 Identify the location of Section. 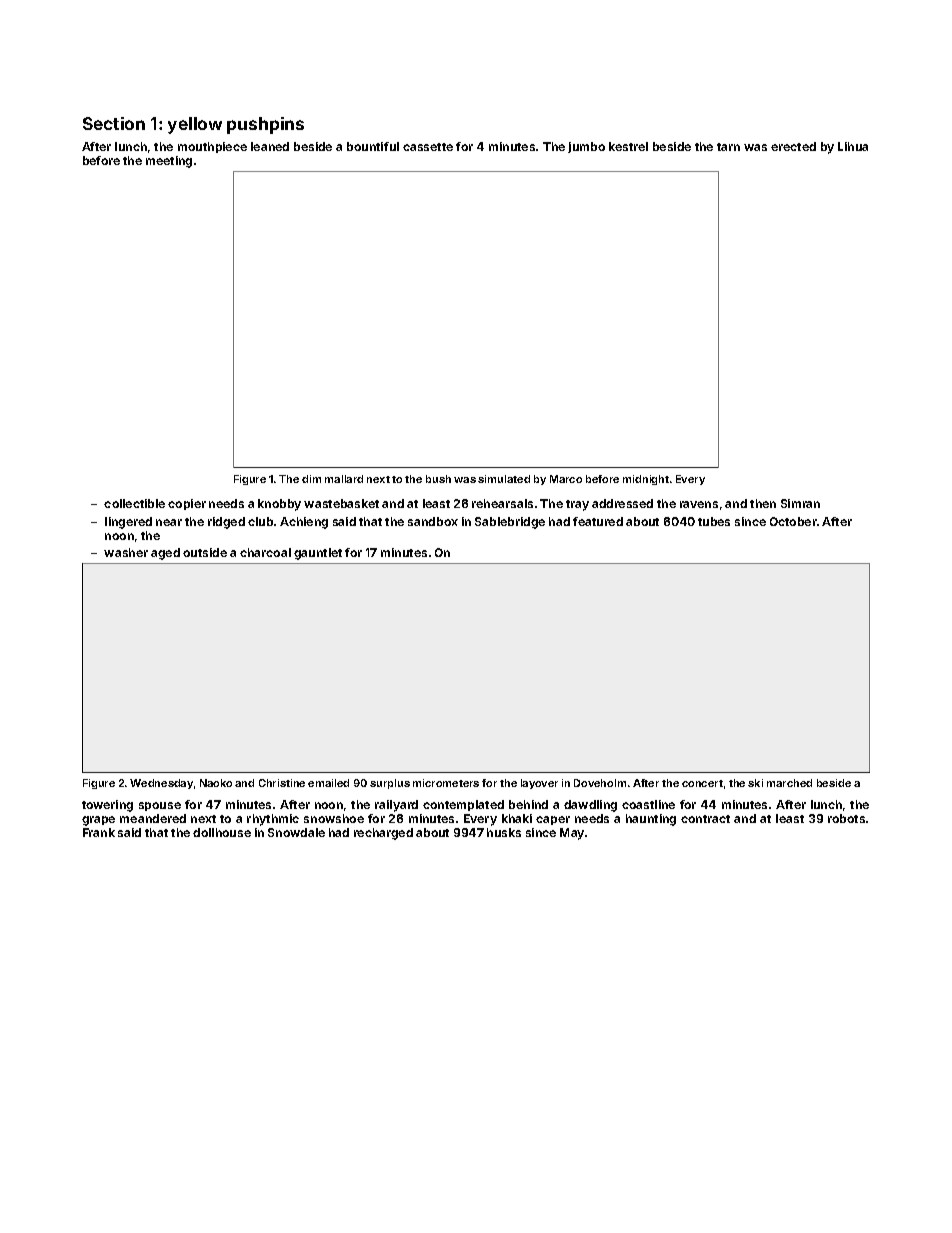
(114, 123).
